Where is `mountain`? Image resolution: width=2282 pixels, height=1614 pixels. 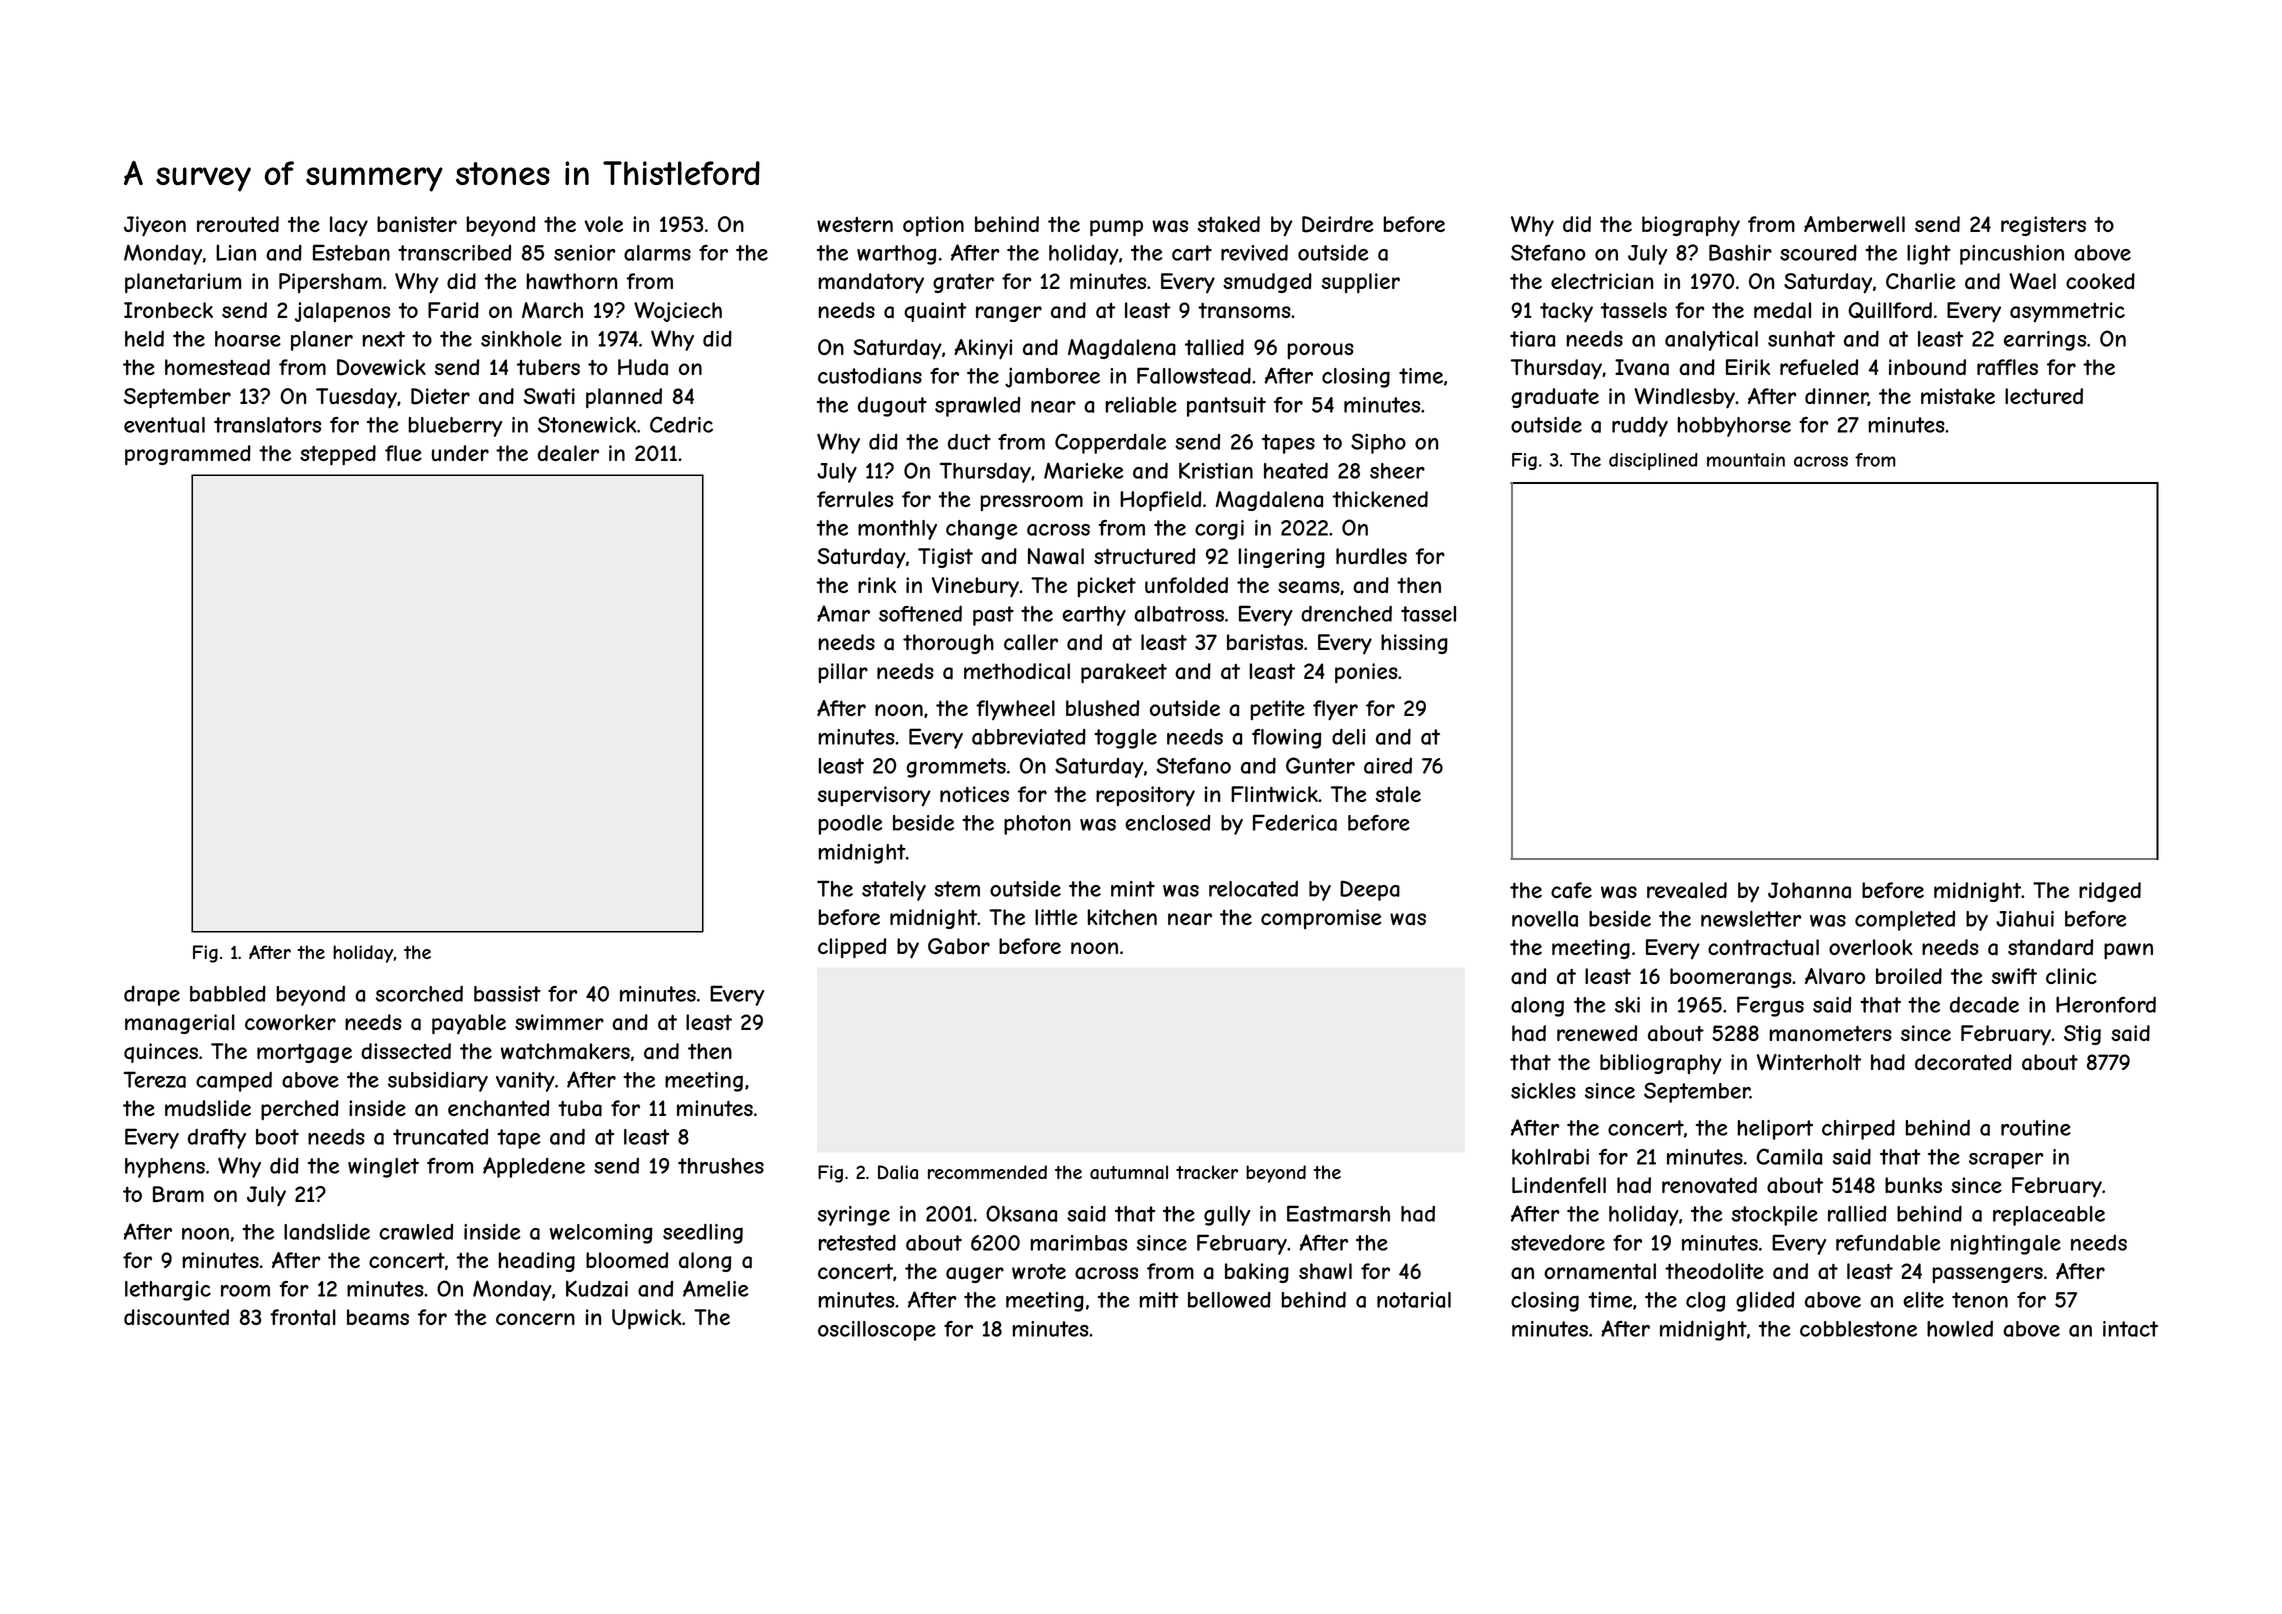
mountain is located at coordinates (1746, 460).
